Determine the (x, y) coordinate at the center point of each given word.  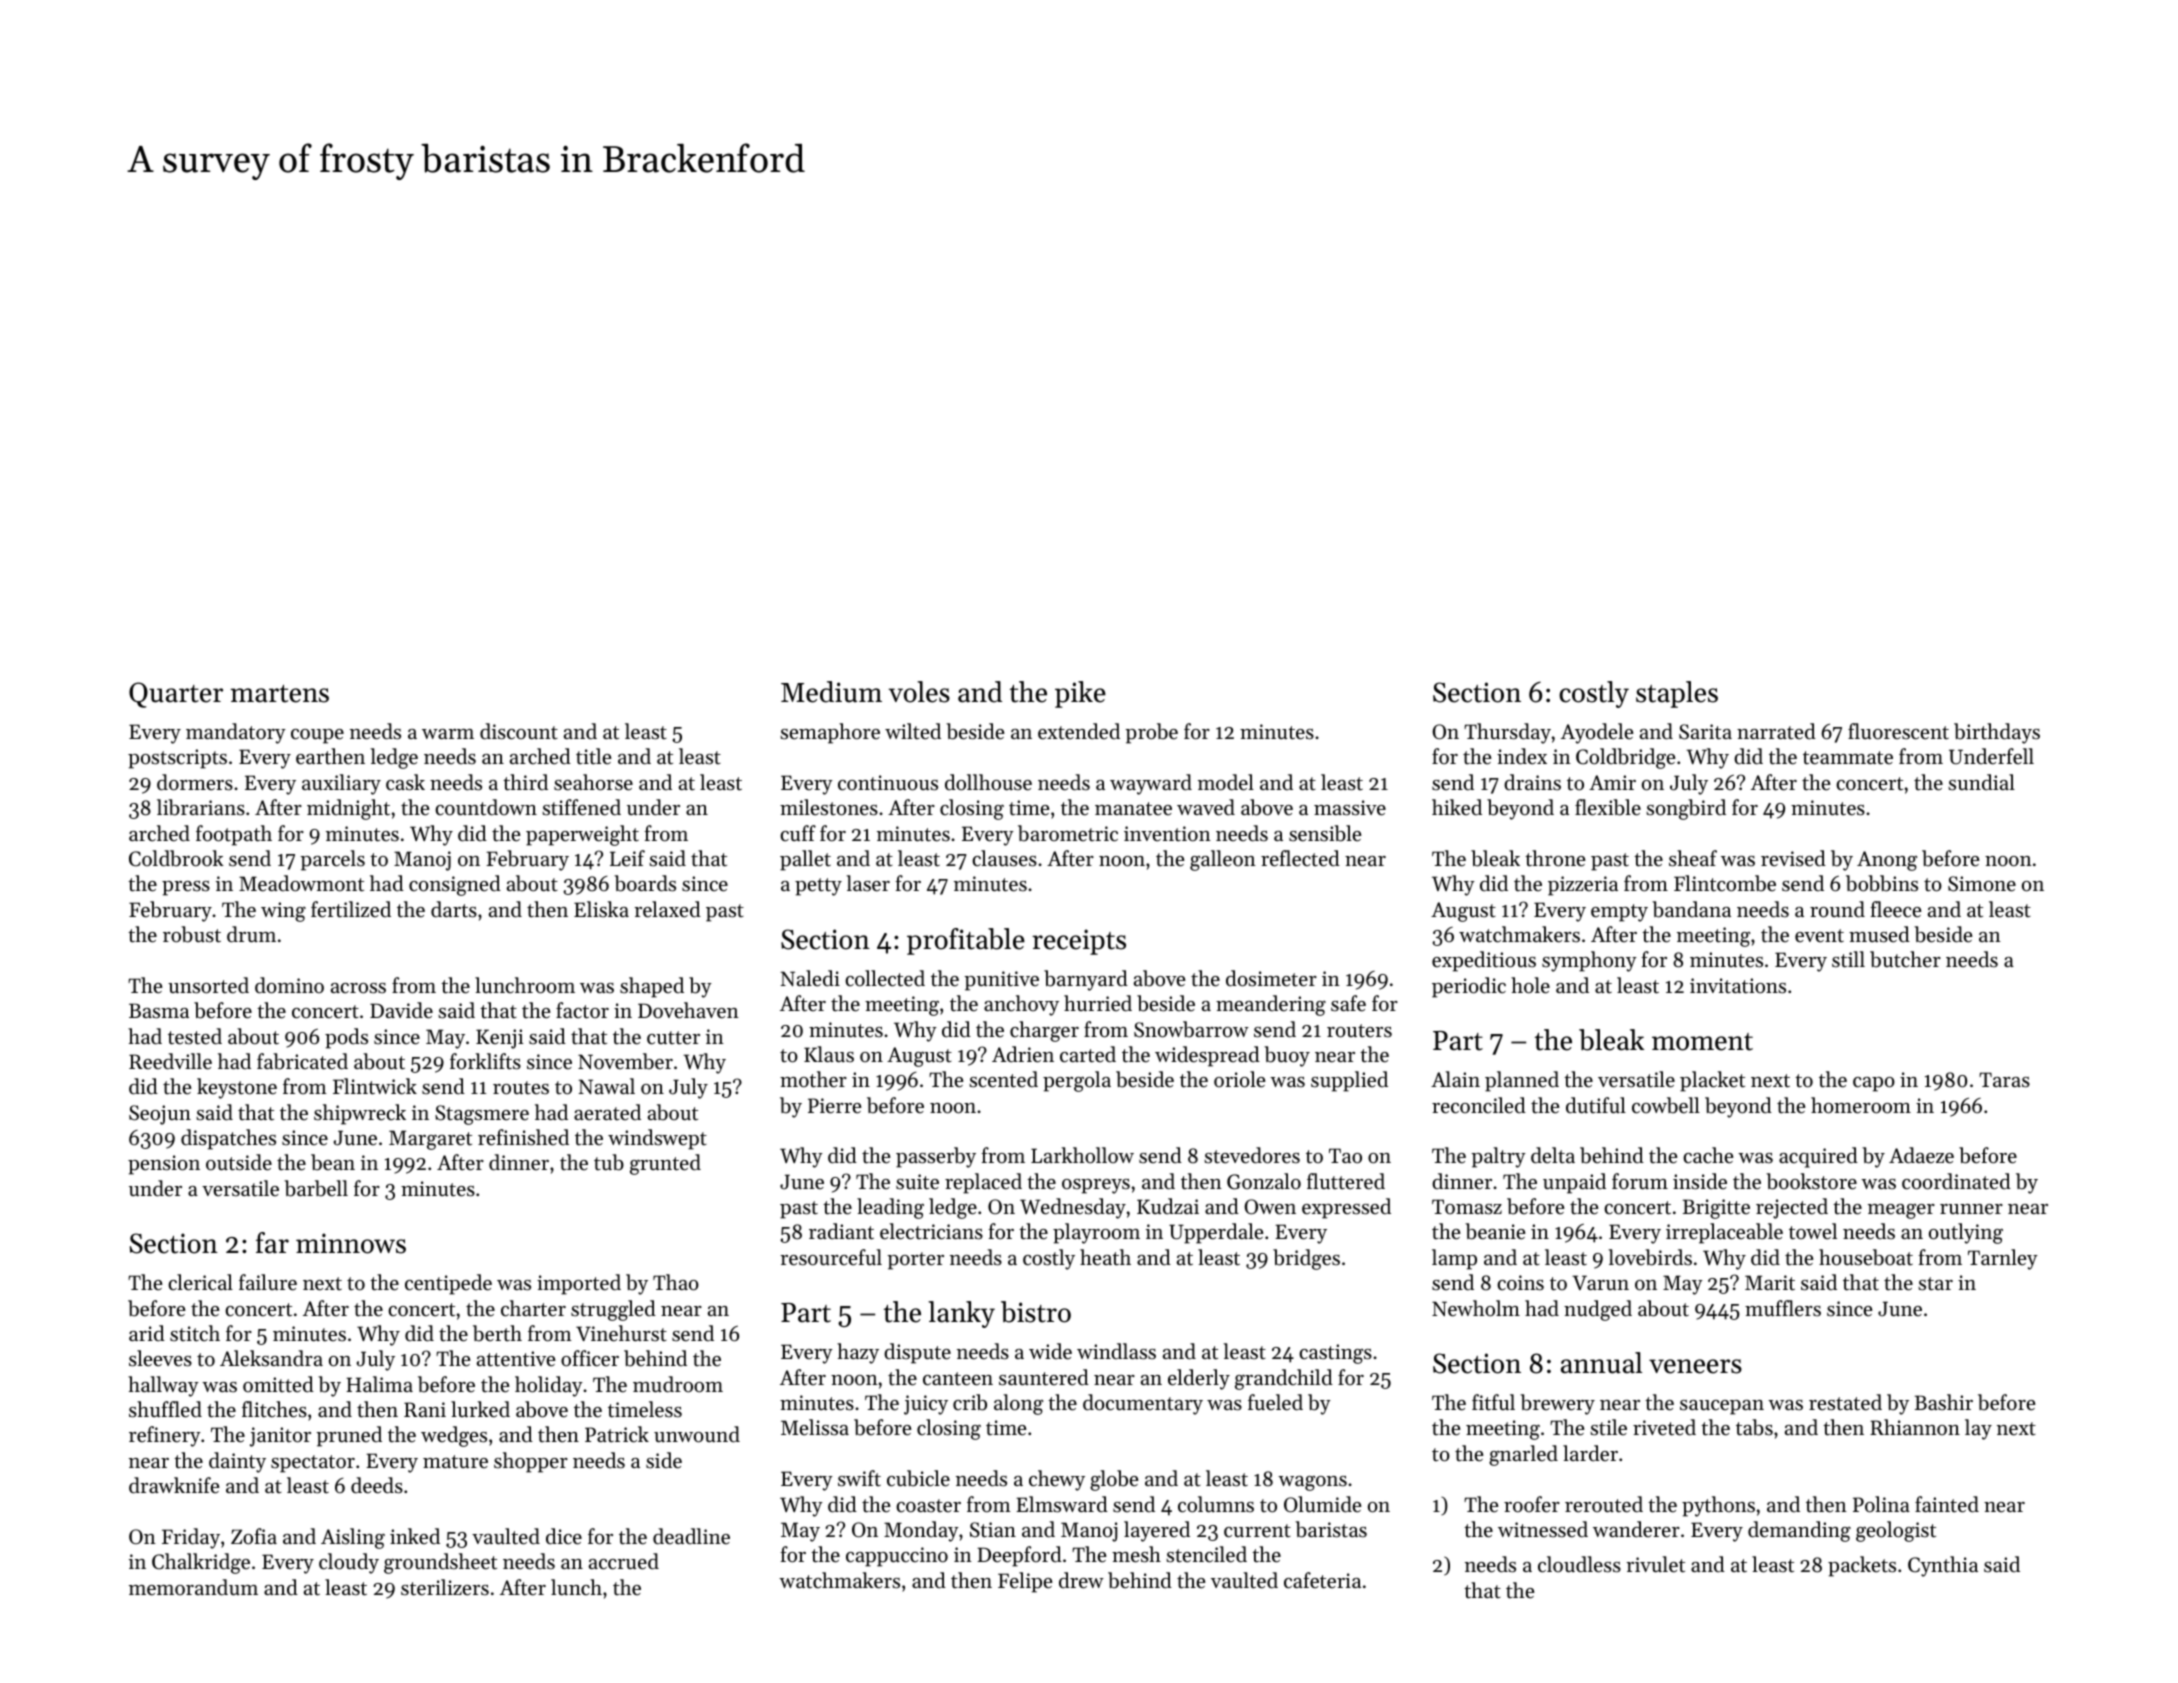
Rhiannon (1915, 1427)
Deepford (1019, 1556)
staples (1677, 694)
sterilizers (445, 1587)
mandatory (236, 733)
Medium (831, 692)
